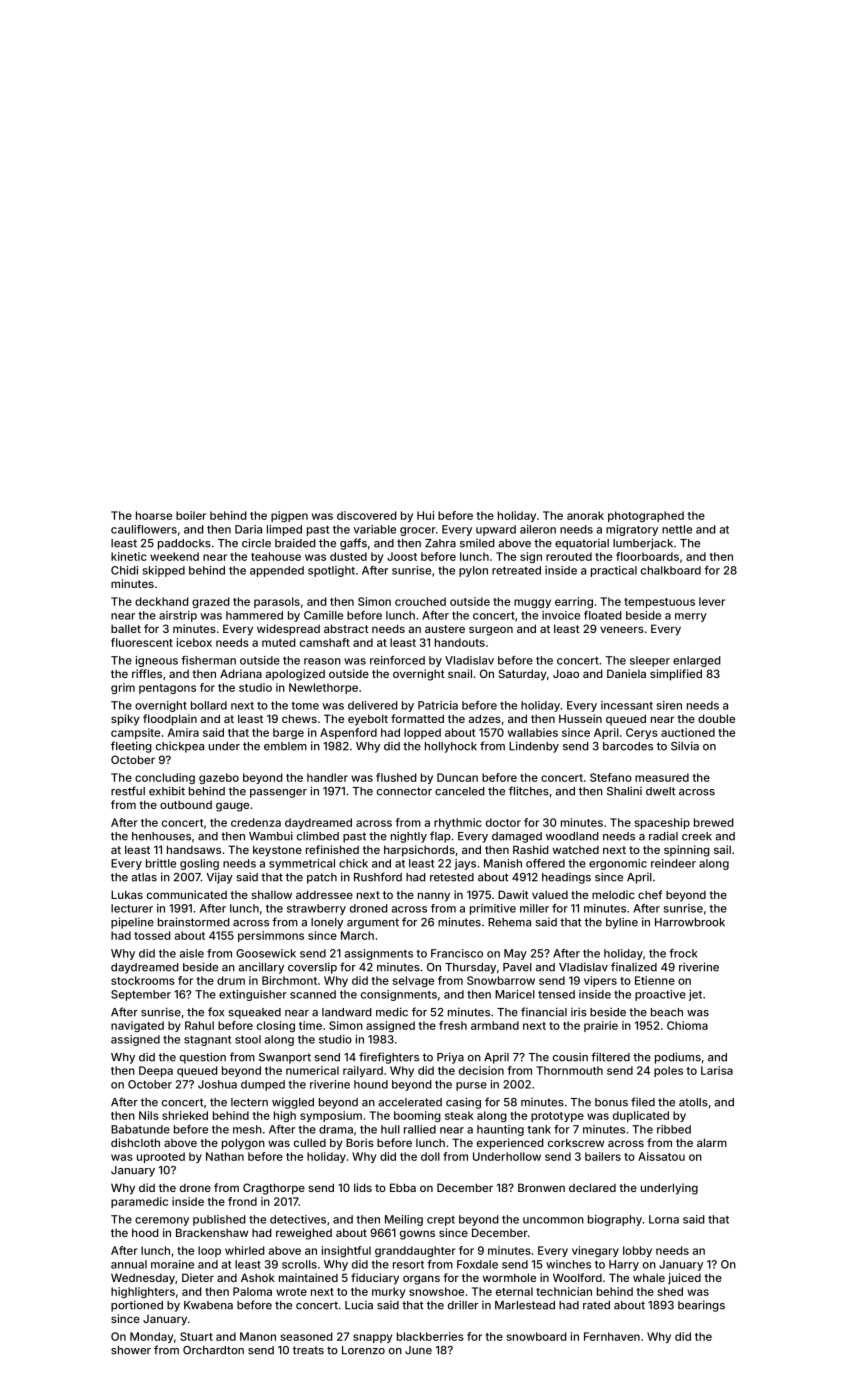 The image size is (849, 1400). Describe the element at coordinates (258, 1336) in the image. I see `Manon` at that location.
